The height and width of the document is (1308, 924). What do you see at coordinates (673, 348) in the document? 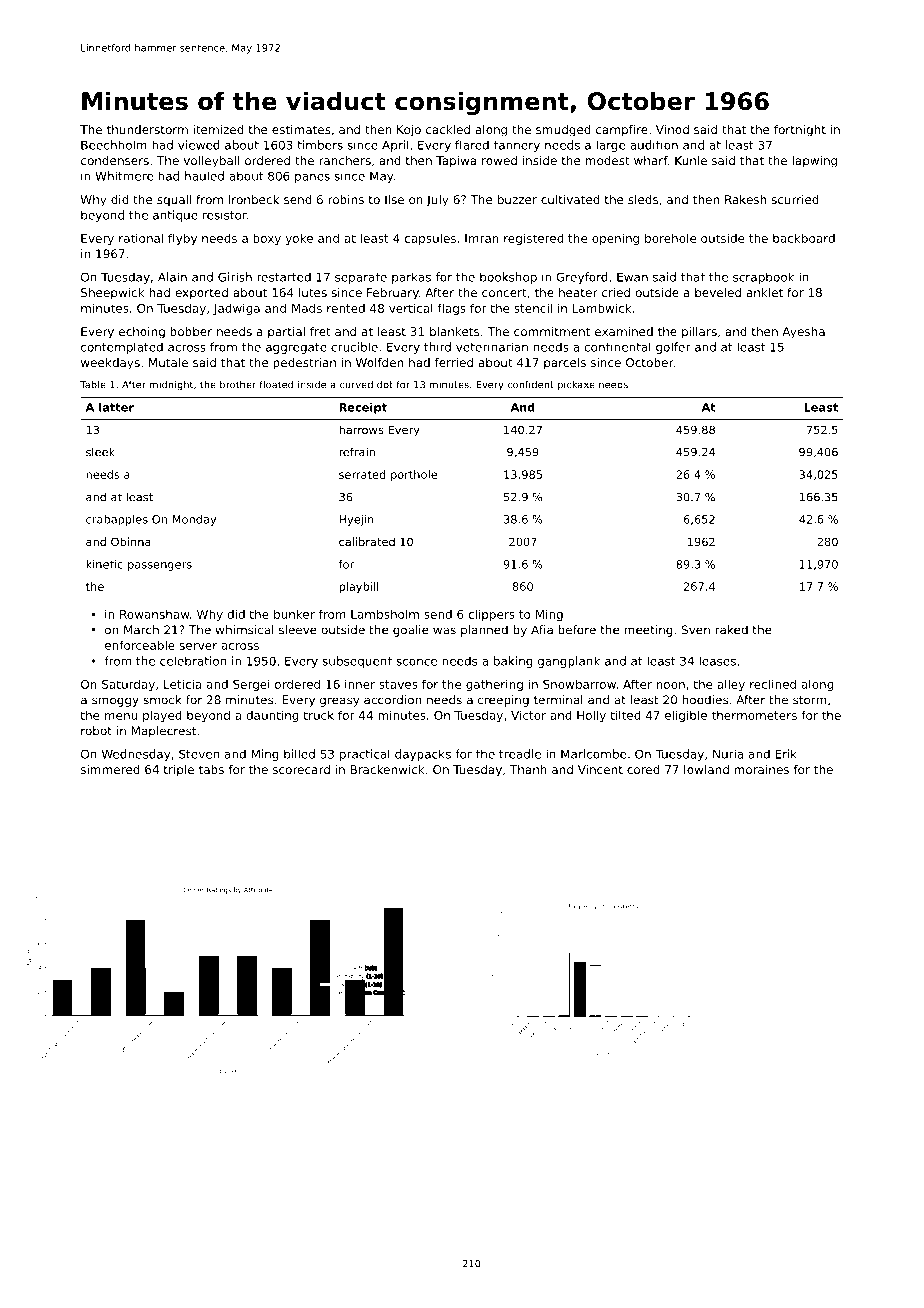
I see `golfer` at bounding box center [673, 348].
